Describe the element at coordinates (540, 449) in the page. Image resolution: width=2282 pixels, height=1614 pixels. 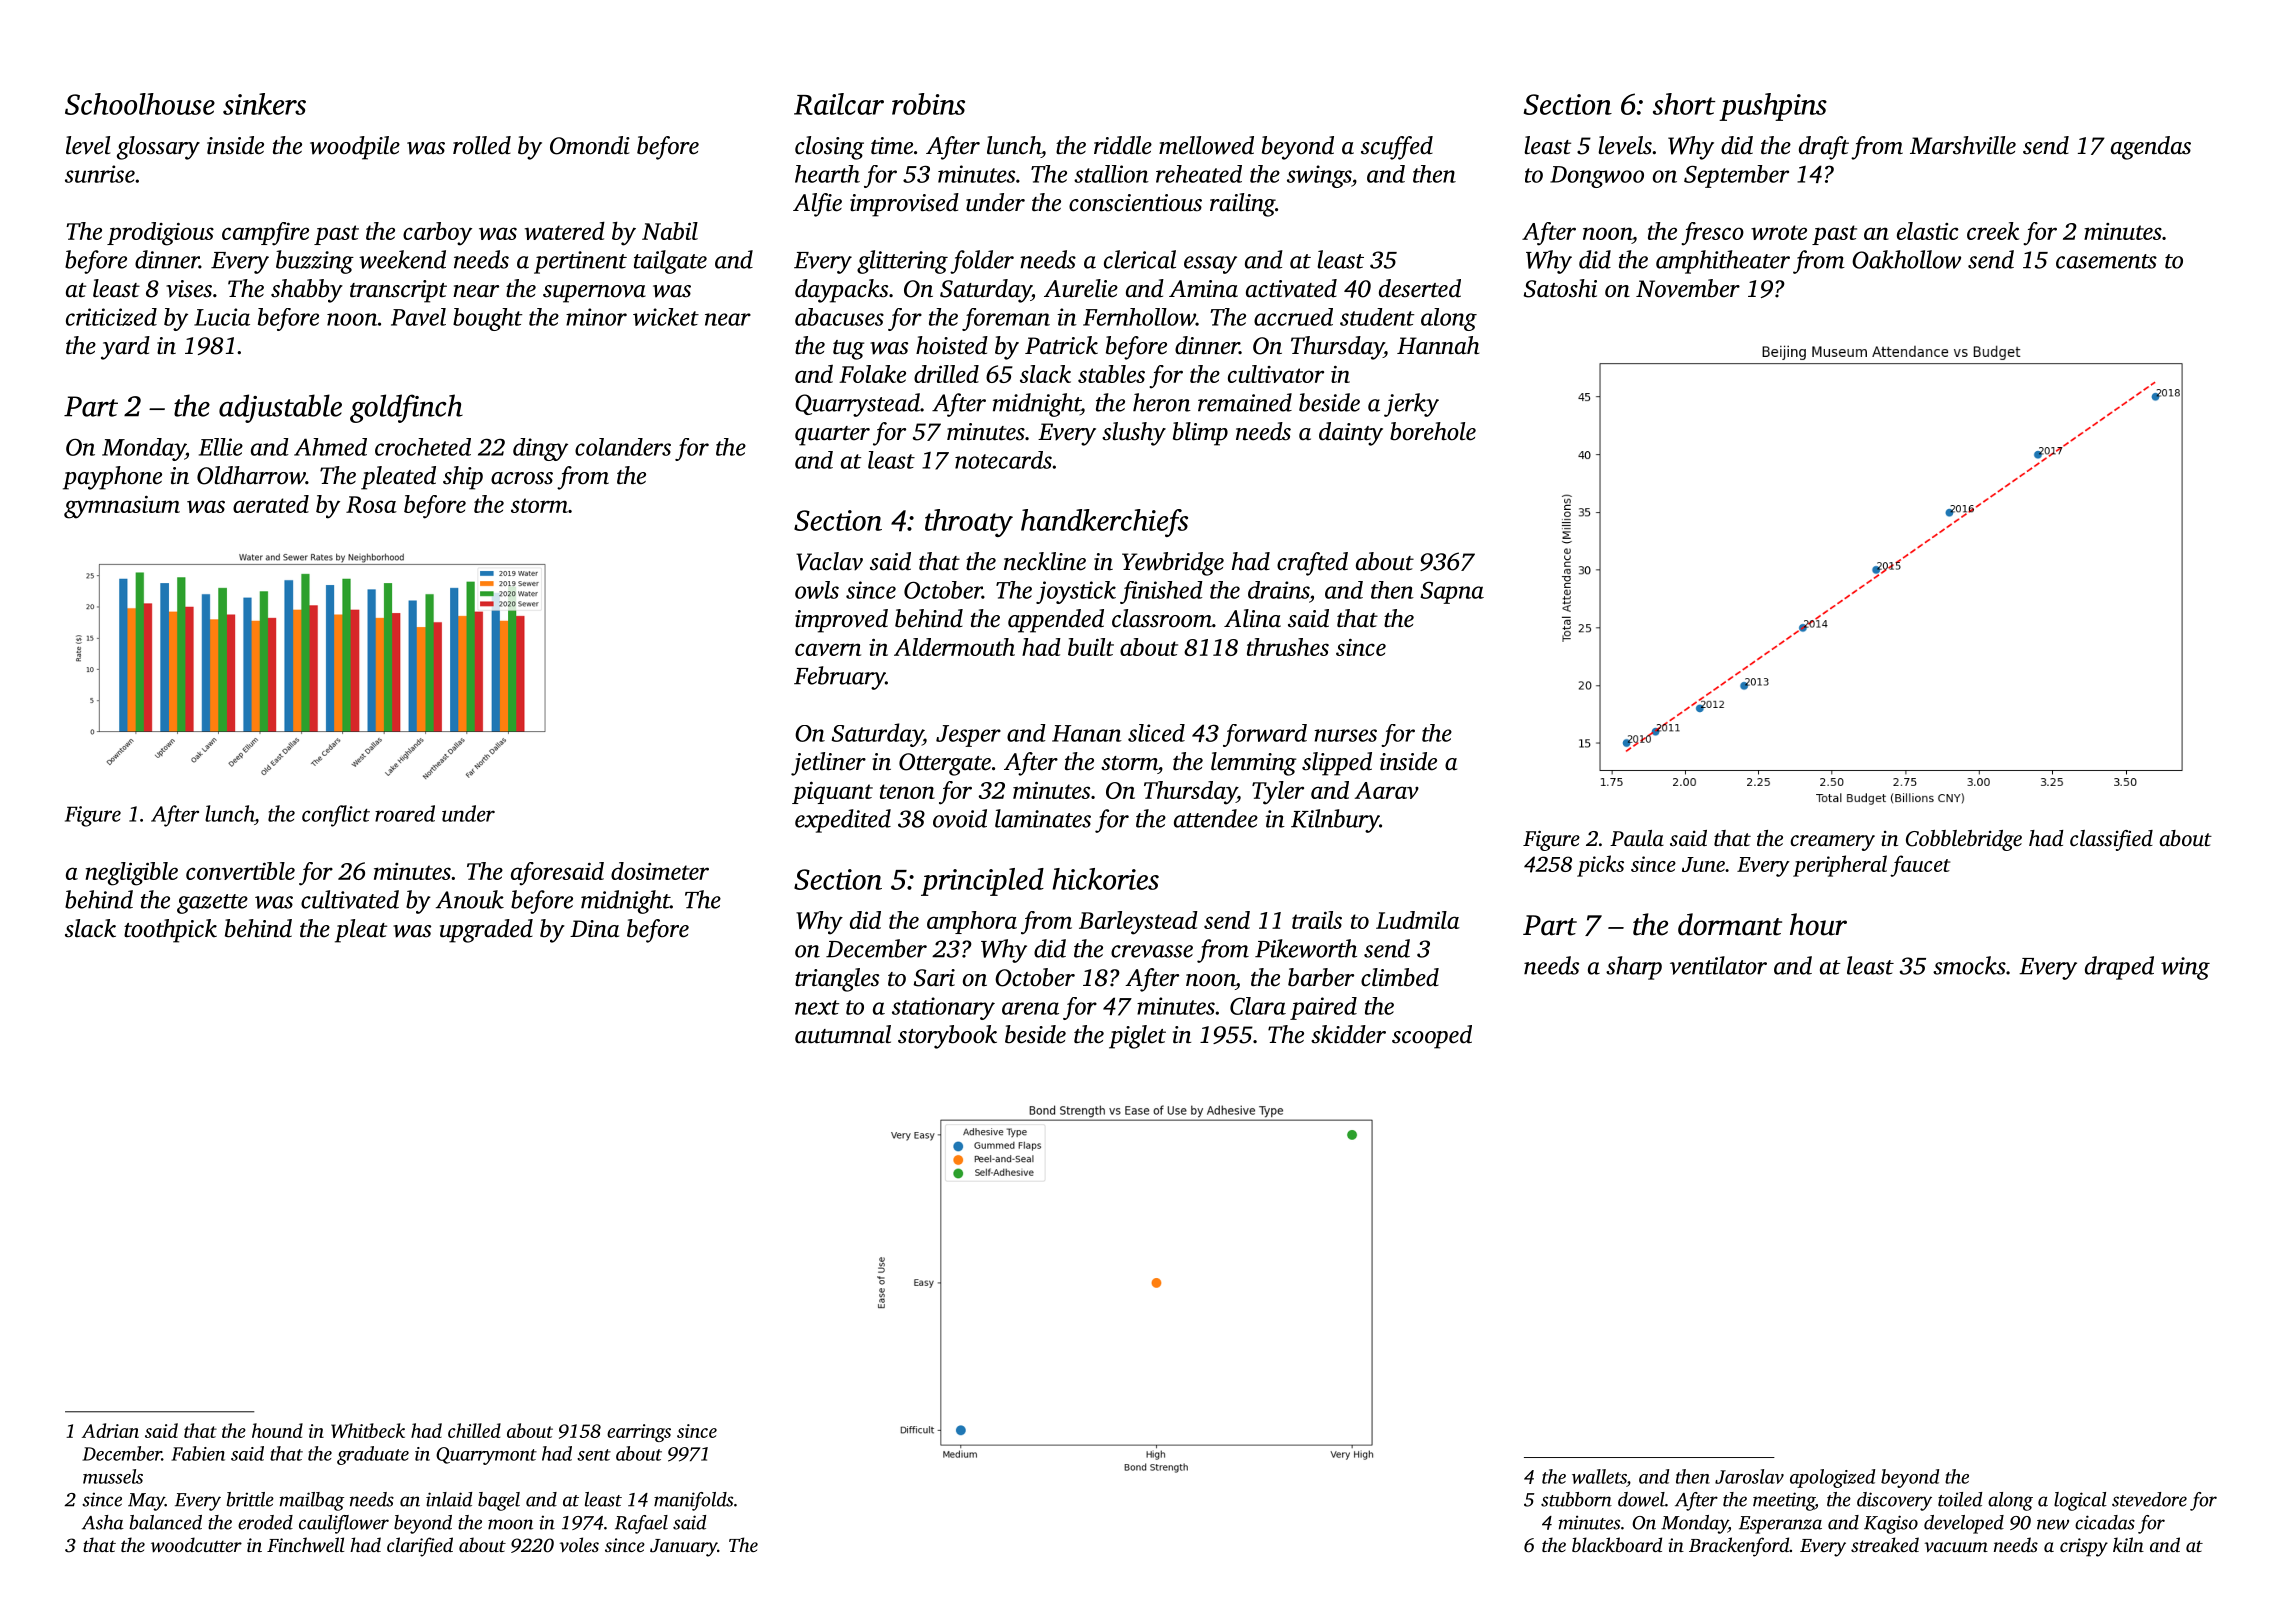
I see `dingy` at that location.
